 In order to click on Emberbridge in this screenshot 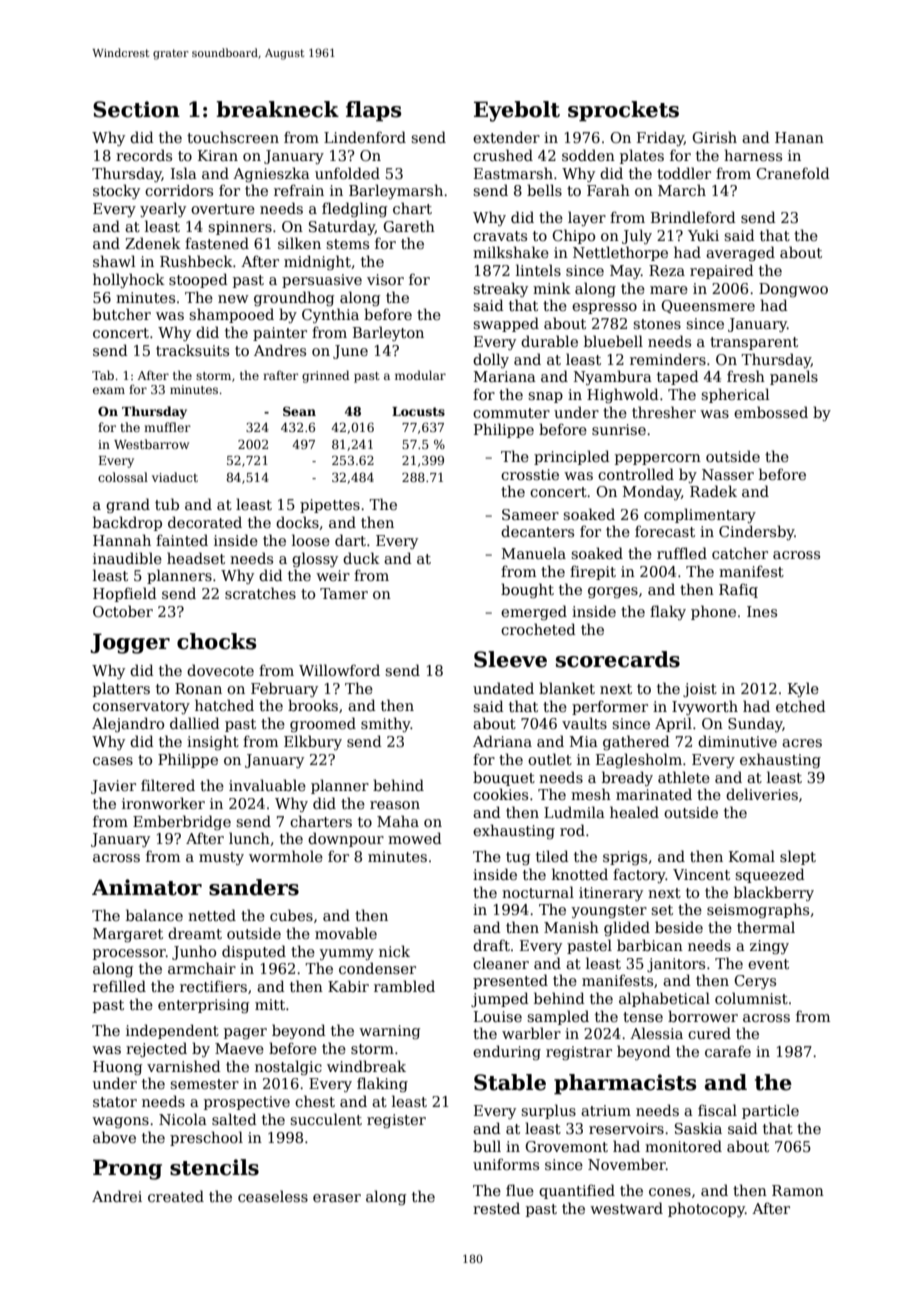, I will do `click(182, 822)`.
